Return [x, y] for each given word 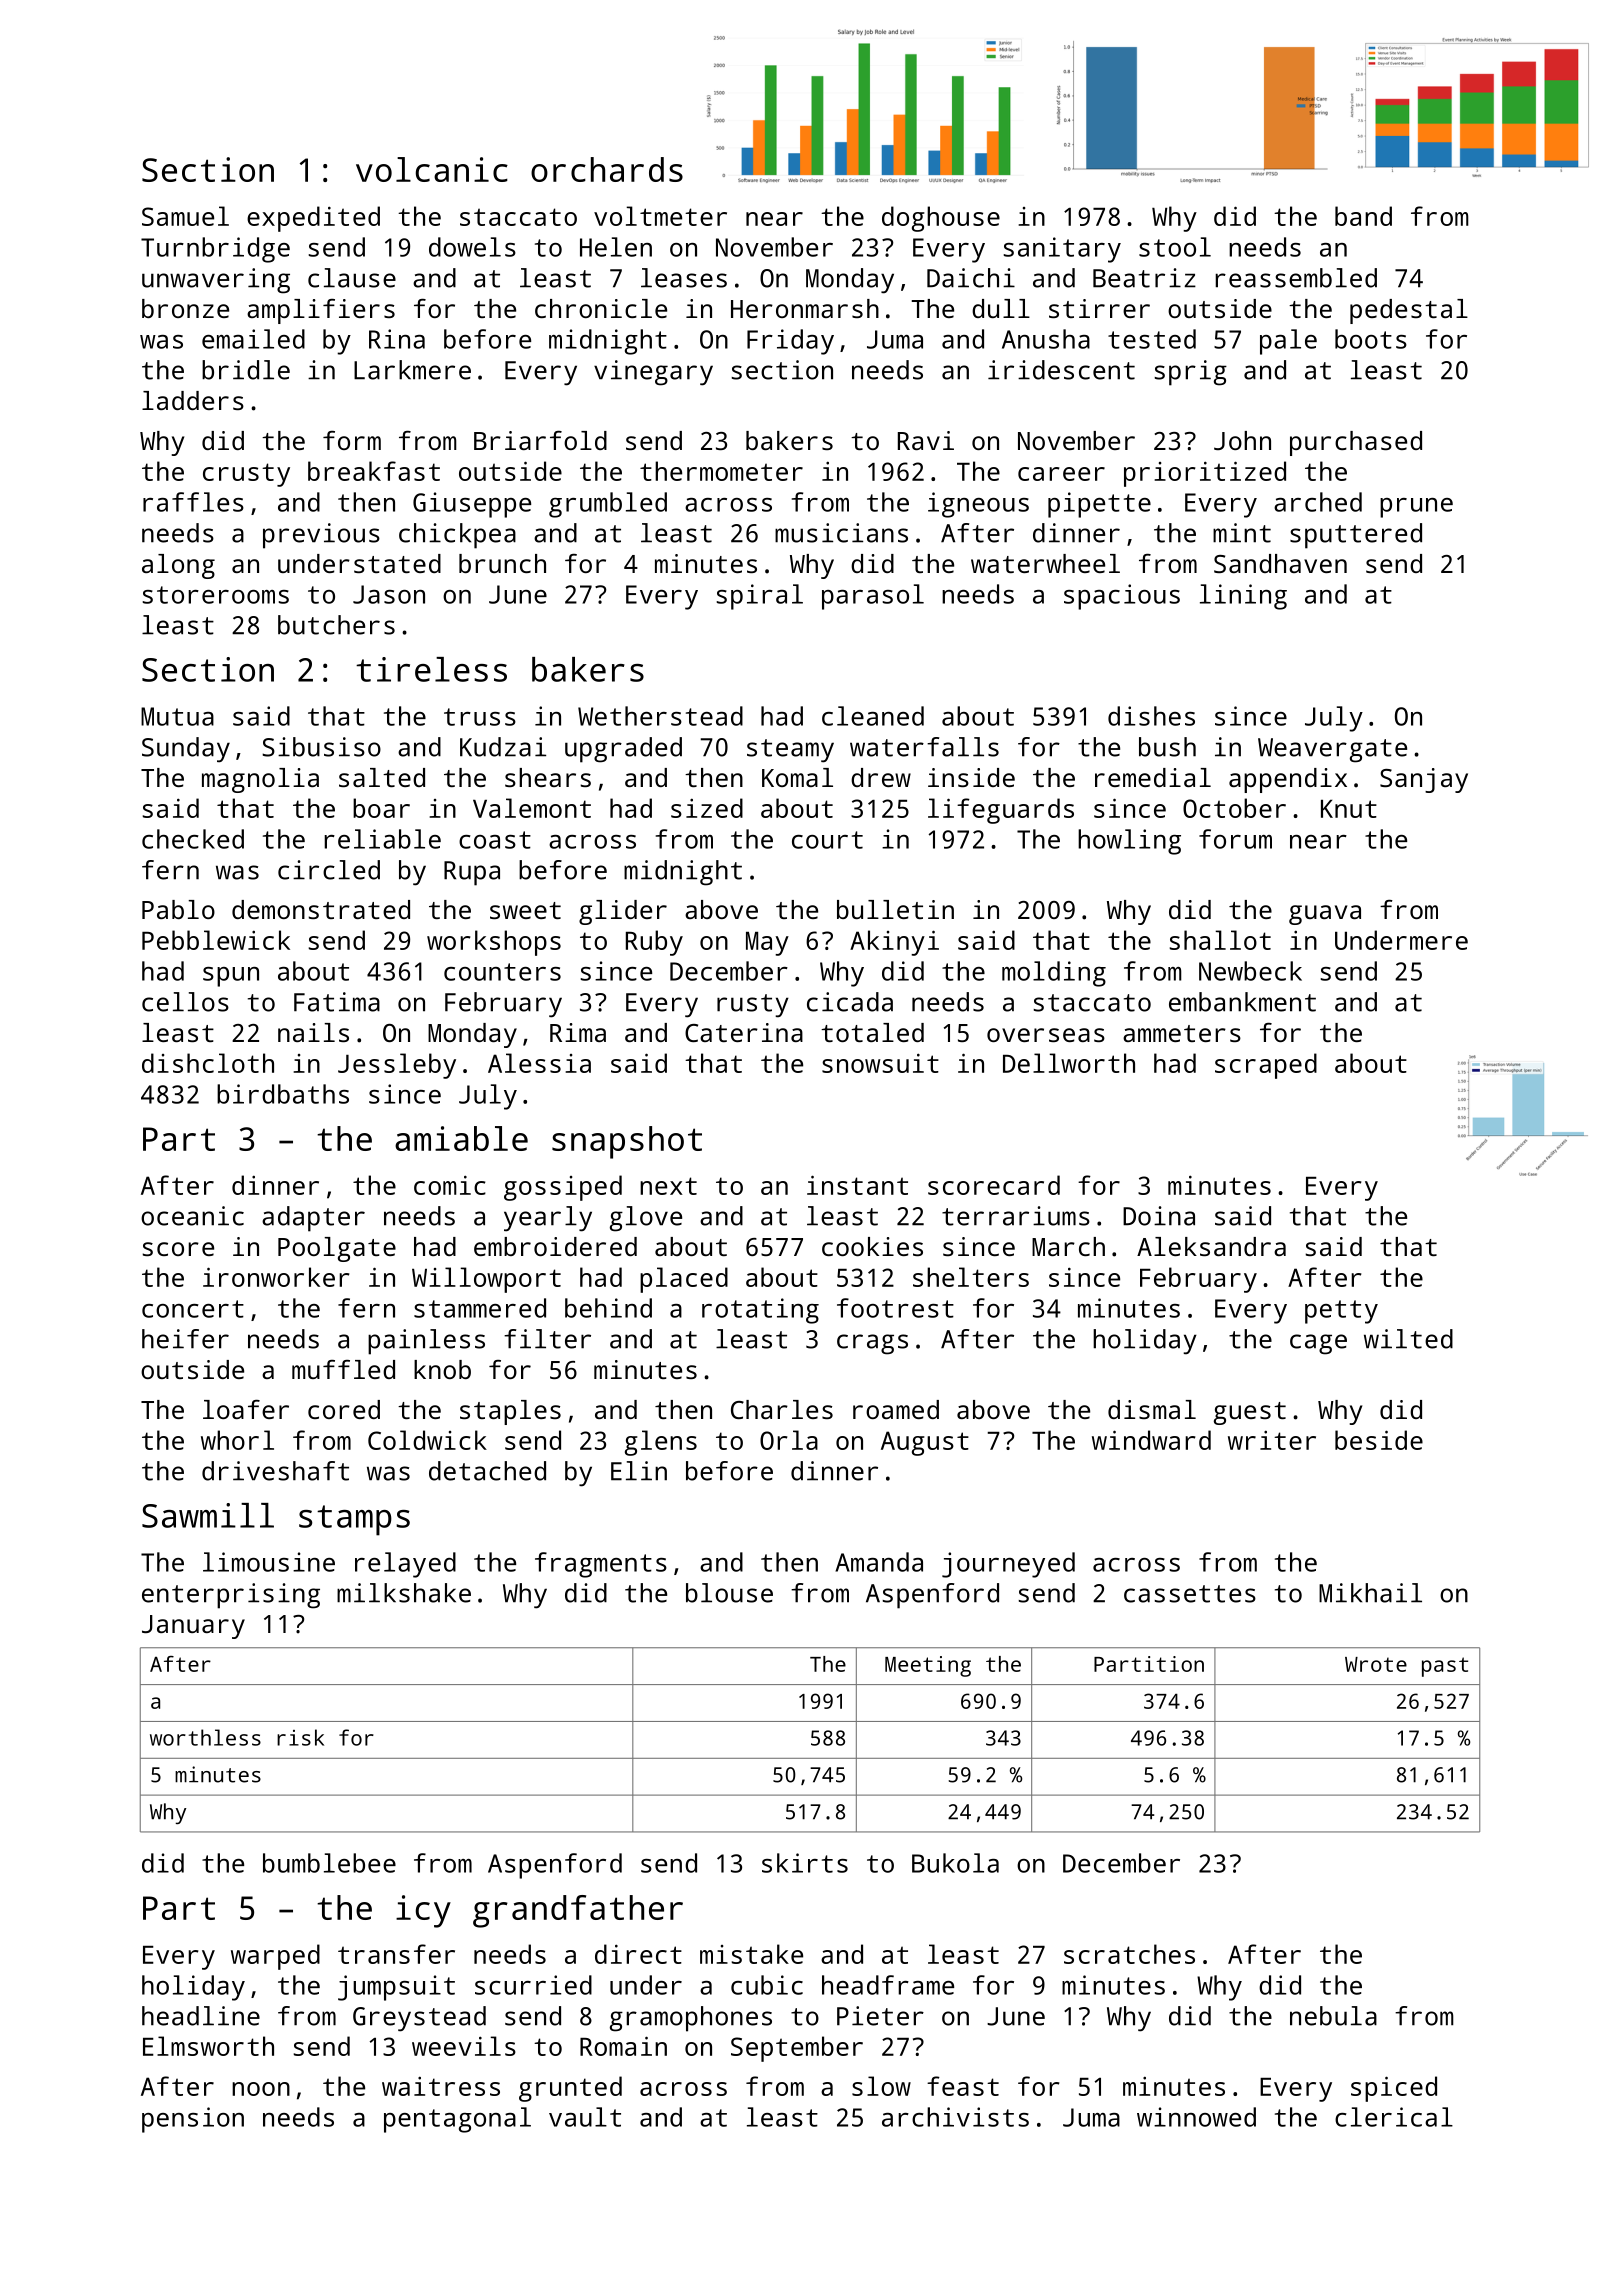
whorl [237, 1440]
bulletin [895, 909]
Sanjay [1424, 780]
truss [480, 717]
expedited [313, 219]
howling [1129, 842]
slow [881, 2086]
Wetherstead [660, 716]
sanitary [1062, 250]
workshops [494, 943]
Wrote [1376, 1664]
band [1363, 216]
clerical [1394, 2117]
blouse [729, 1593]
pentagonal [457, 2120]
